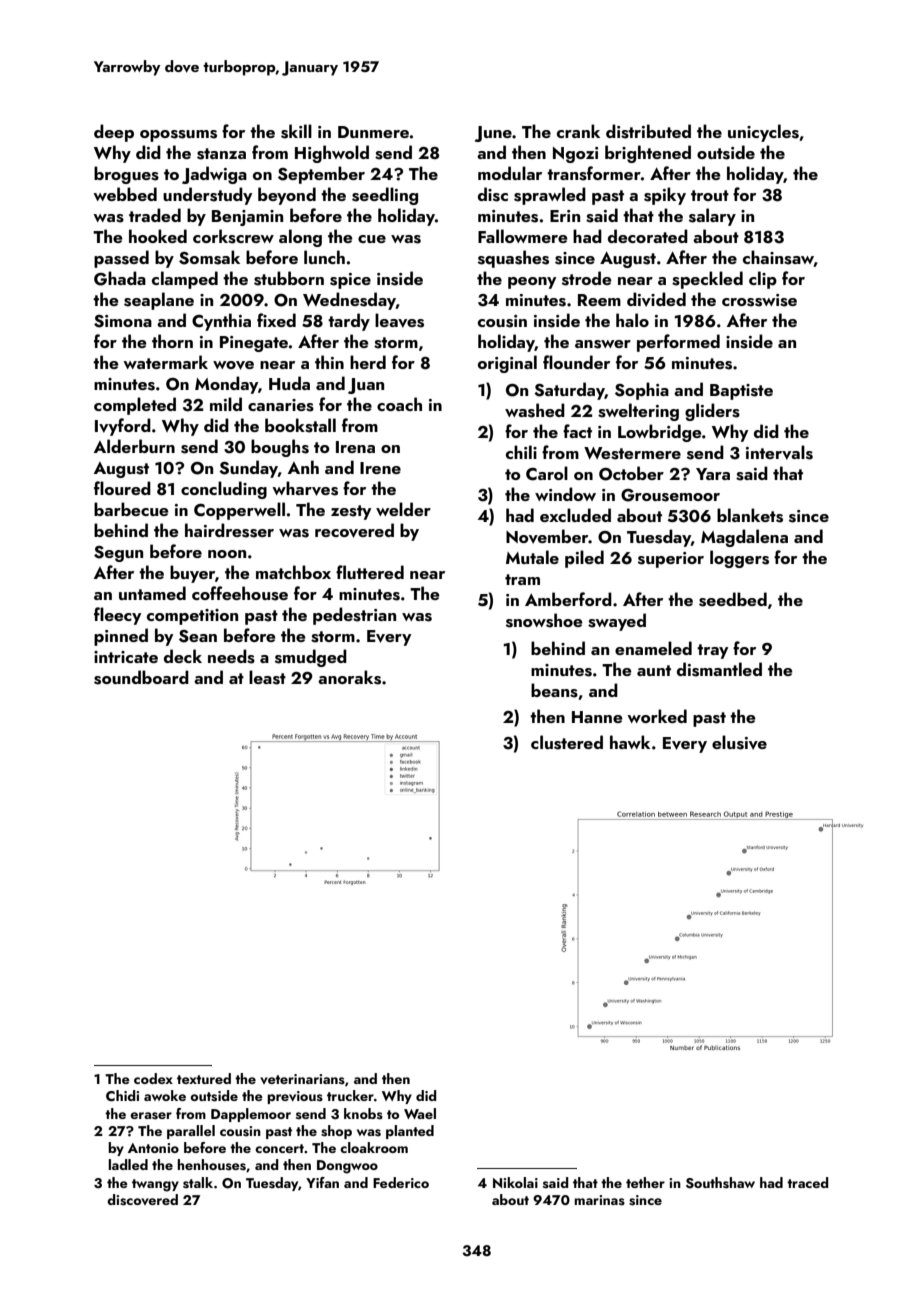  What do you see at coordinates (131, 509) in the document?
I see `barbecue` at bounding box center [131, 509].
